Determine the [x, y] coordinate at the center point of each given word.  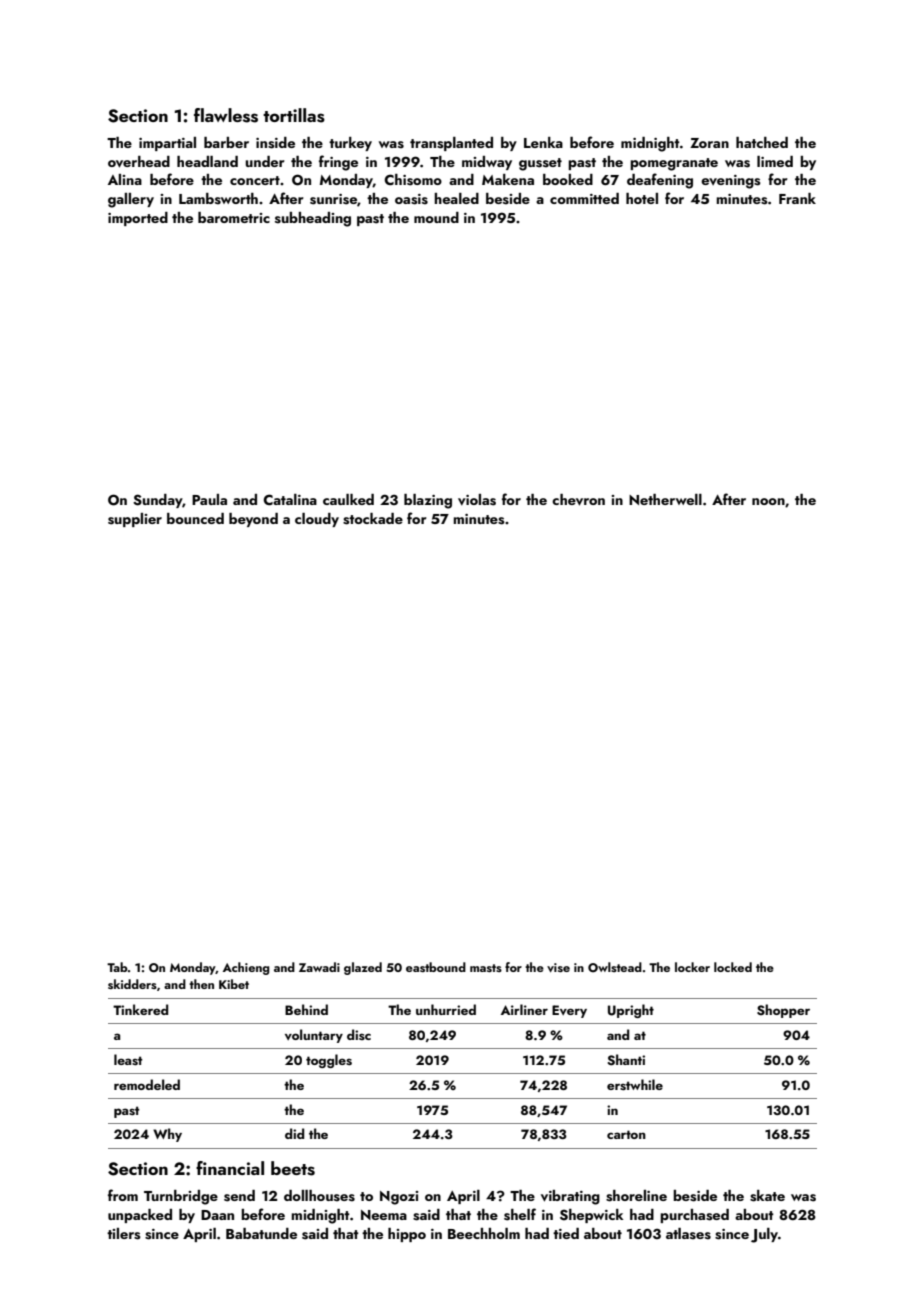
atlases [688, 1234]
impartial [167, 144]
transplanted [451, 144]
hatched [762, 142]
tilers [124, 1234]
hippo [407, 1235]
